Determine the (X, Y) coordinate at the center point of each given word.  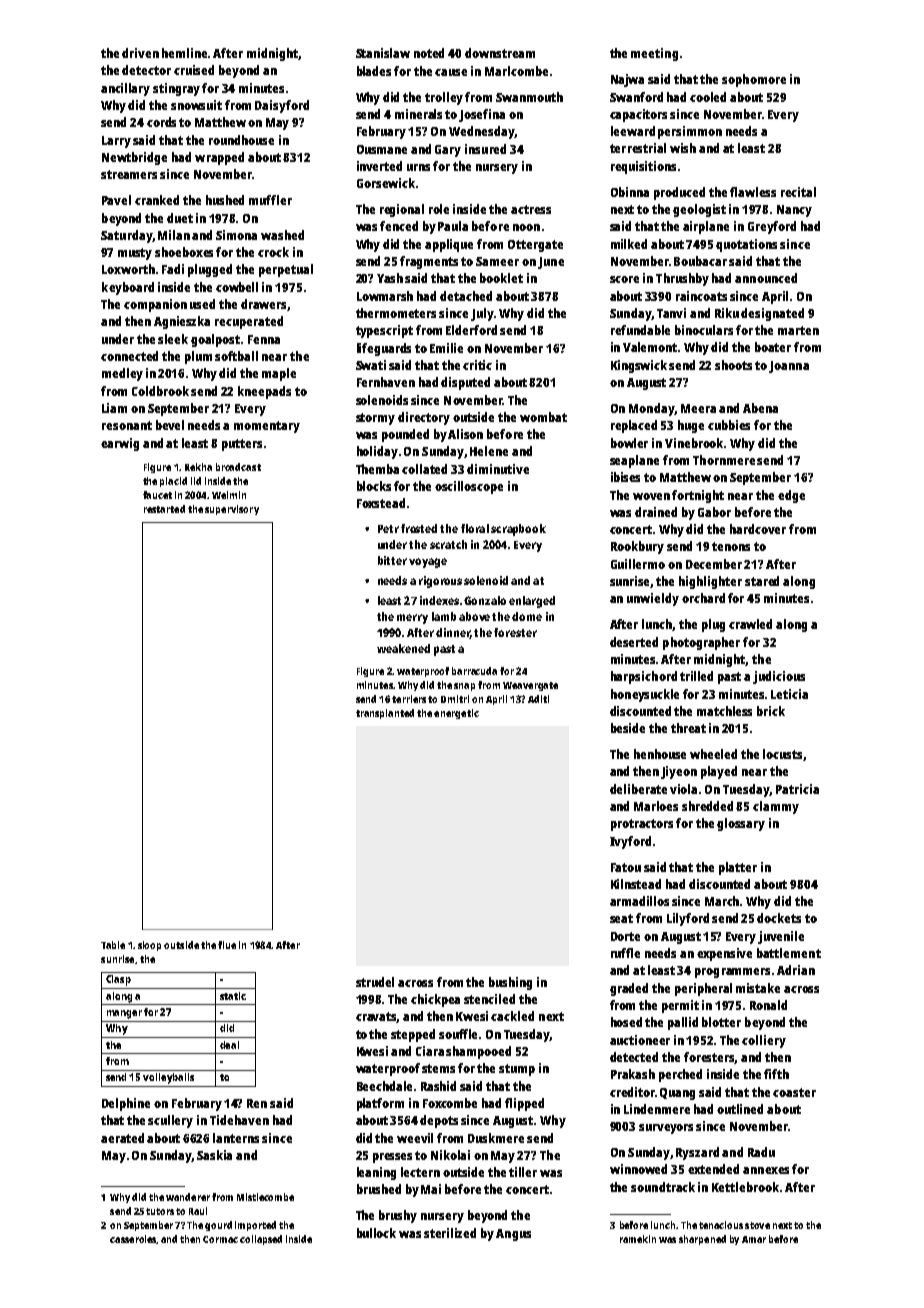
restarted (164, 509)
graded (629, 989)
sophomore (754, 80)
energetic (456, 714)
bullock (376, 1233)
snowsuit (196, 105)
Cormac (220, 1239)
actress (531, 209)
